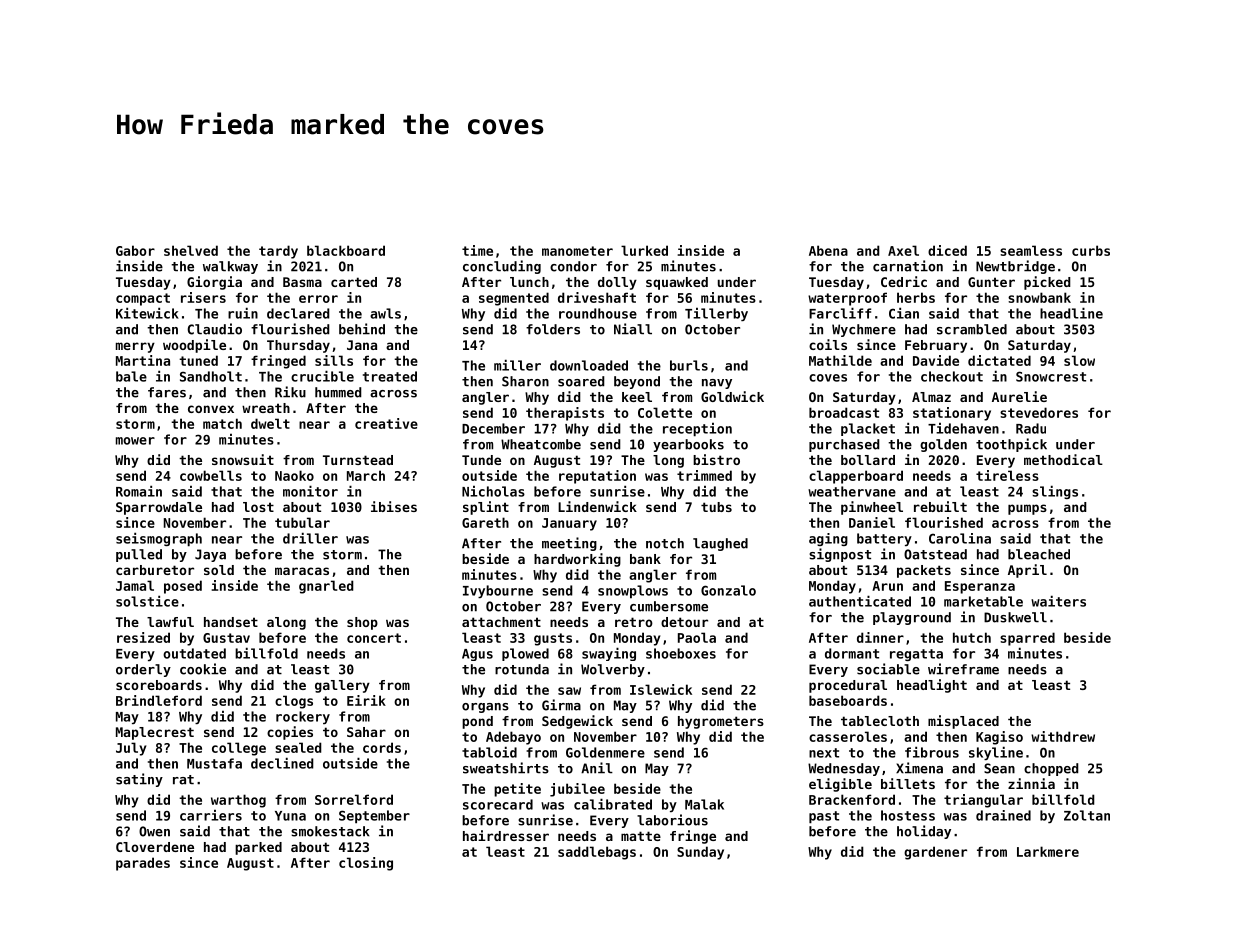 This image has height=952, width=1233. I want to click on orderly, so click(143, 670).
